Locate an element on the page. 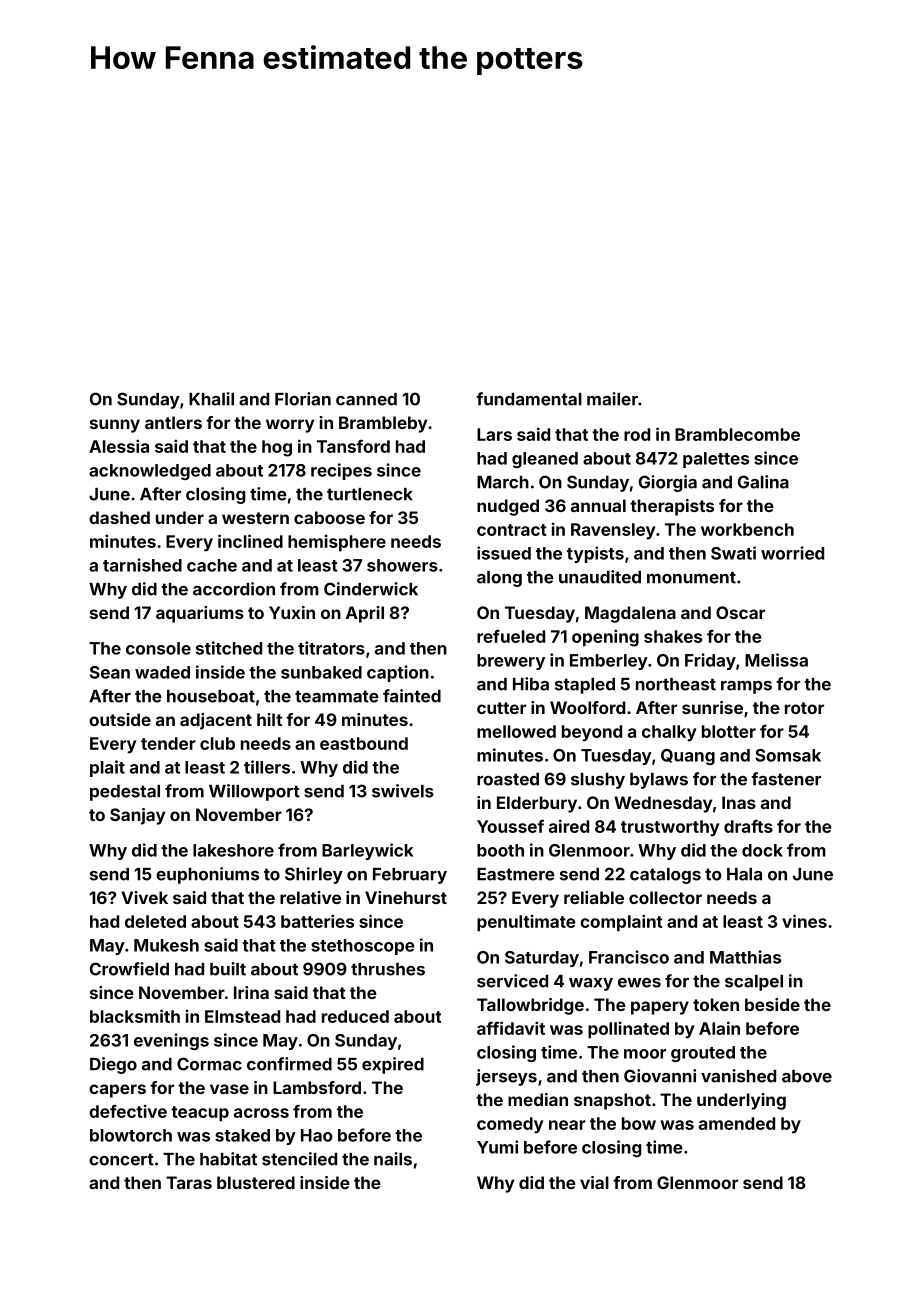  nails is located at coordinates (393, 1159).
